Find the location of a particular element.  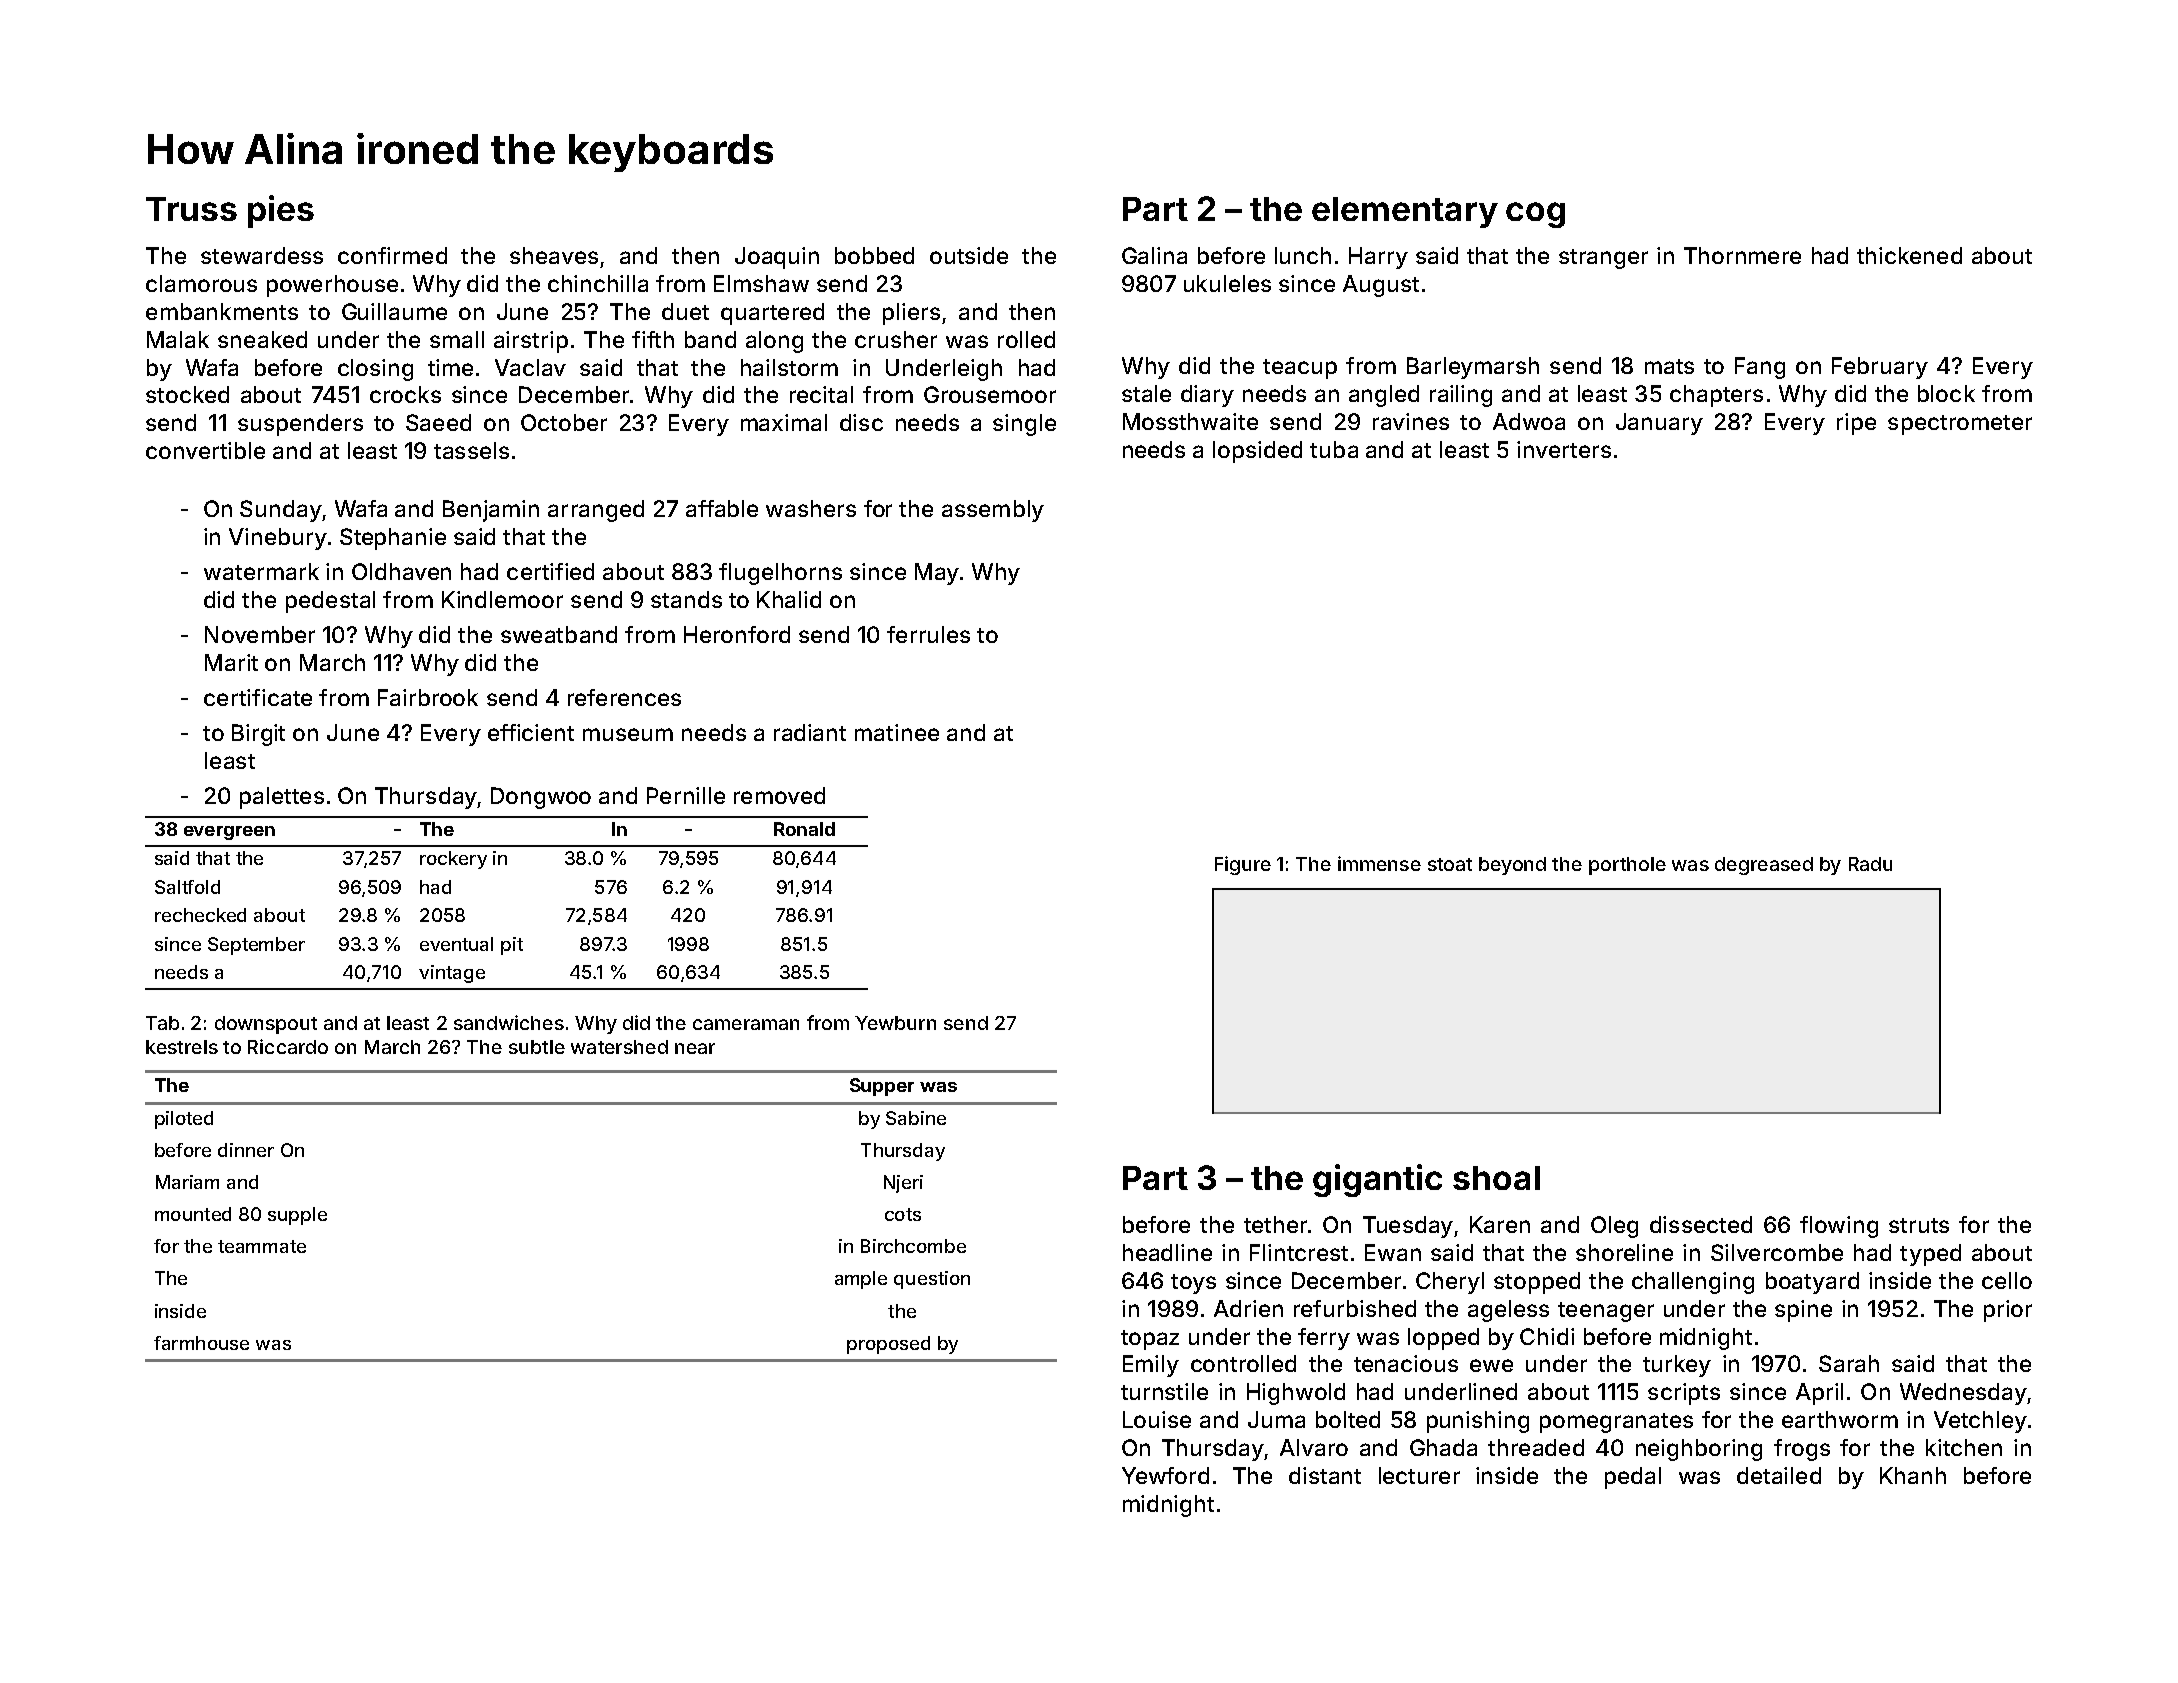

thickened is located at coordinates (1909, 255).
